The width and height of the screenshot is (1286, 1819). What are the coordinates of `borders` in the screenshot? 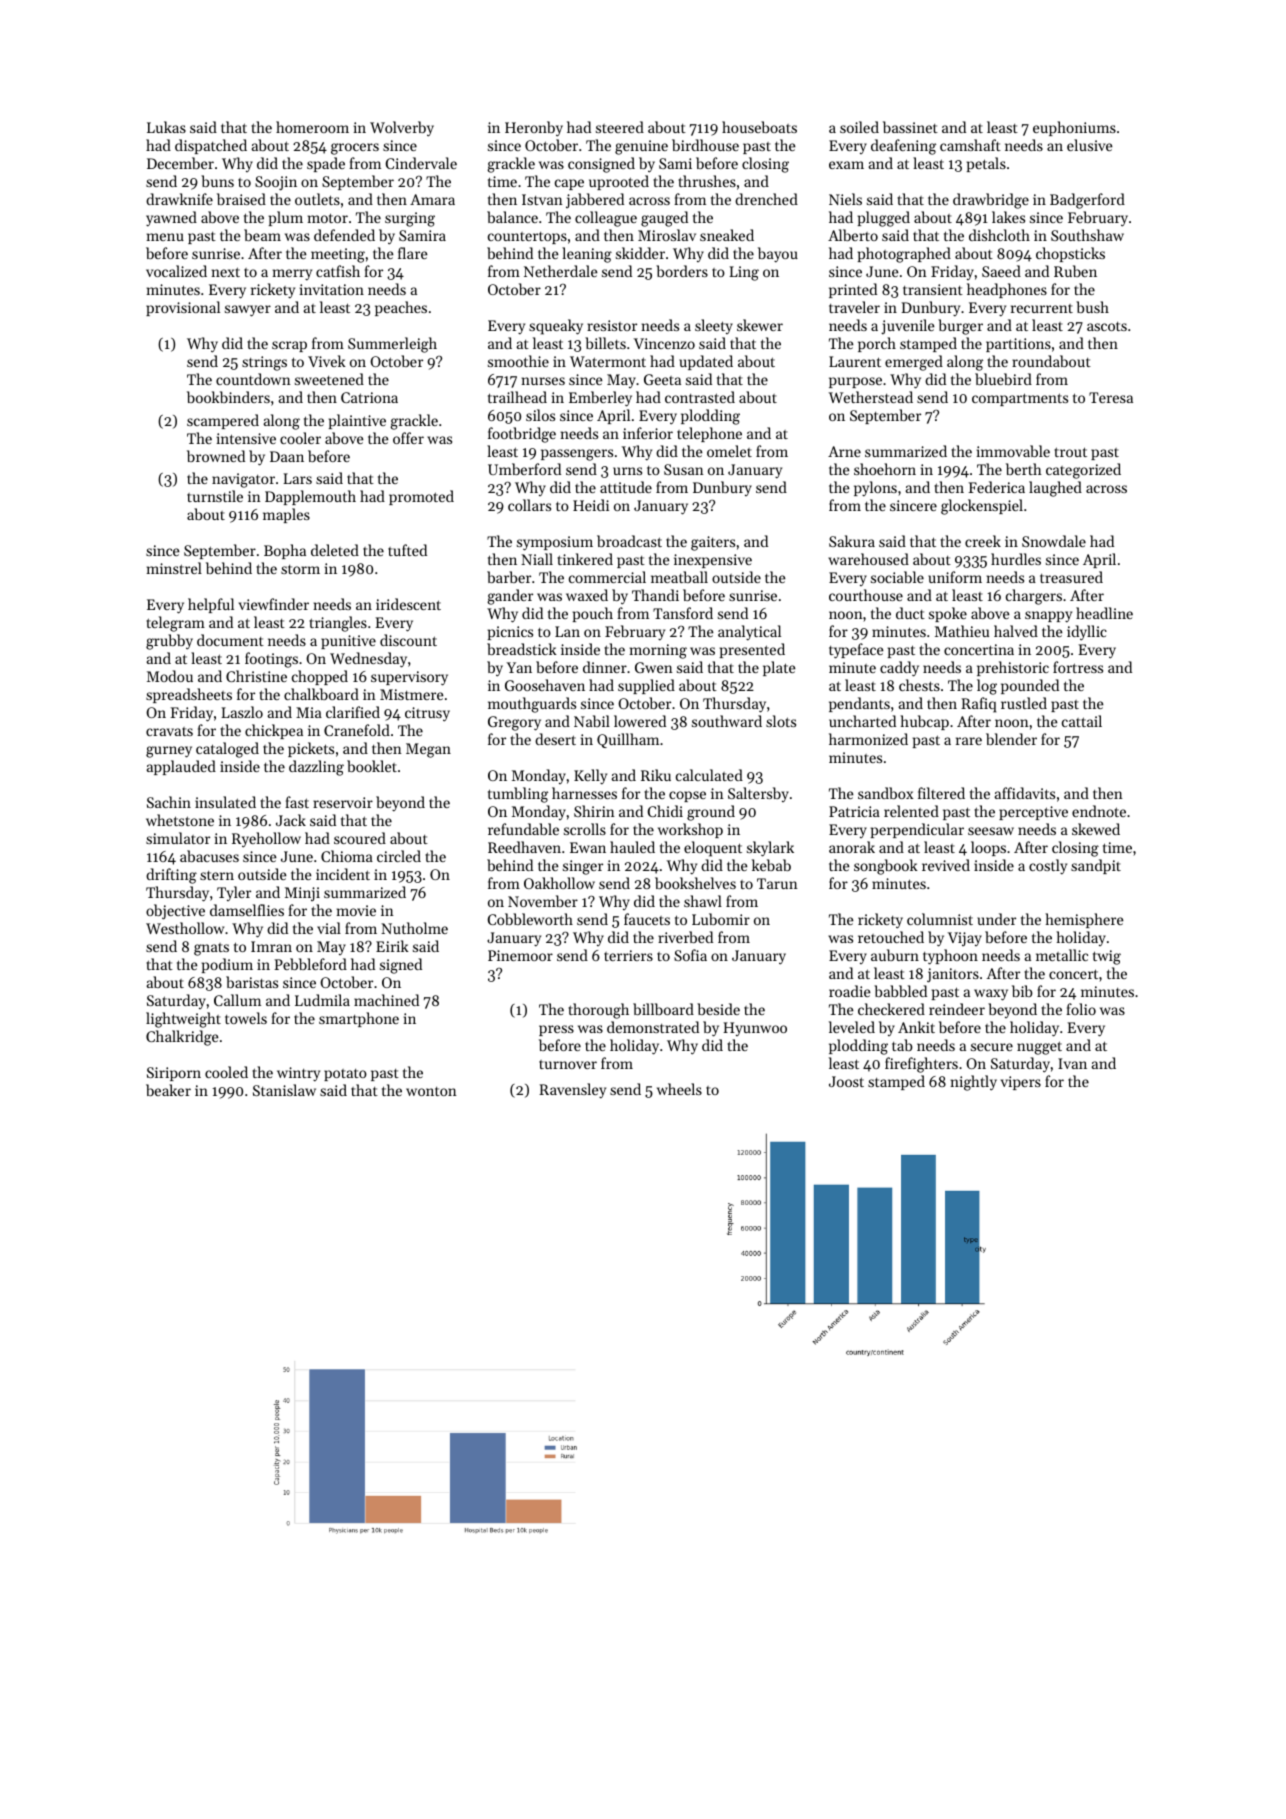 It's located at (682, 271).
